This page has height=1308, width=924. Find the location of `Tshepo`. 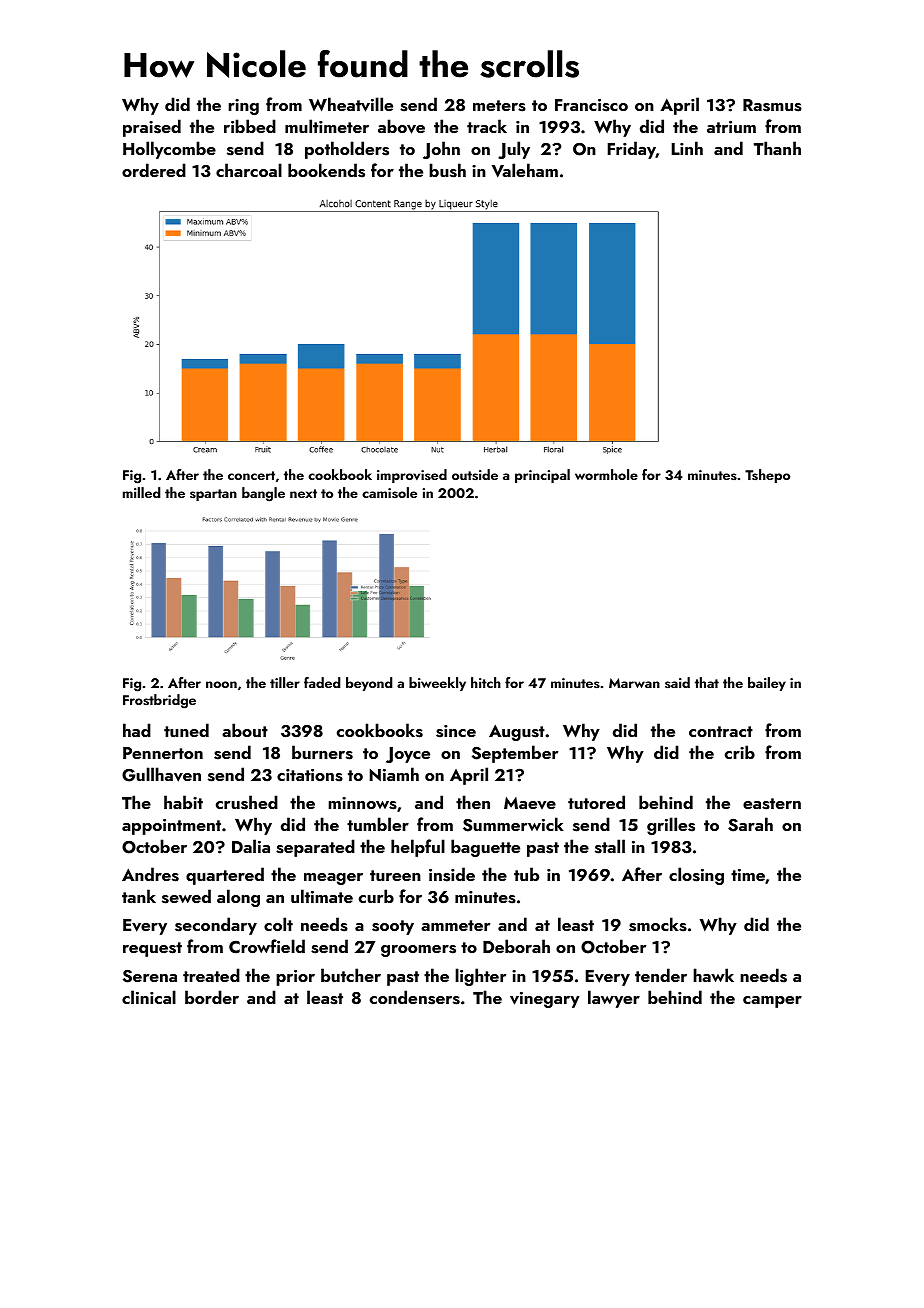

Tshepo is located at coordinates (767, 476).
